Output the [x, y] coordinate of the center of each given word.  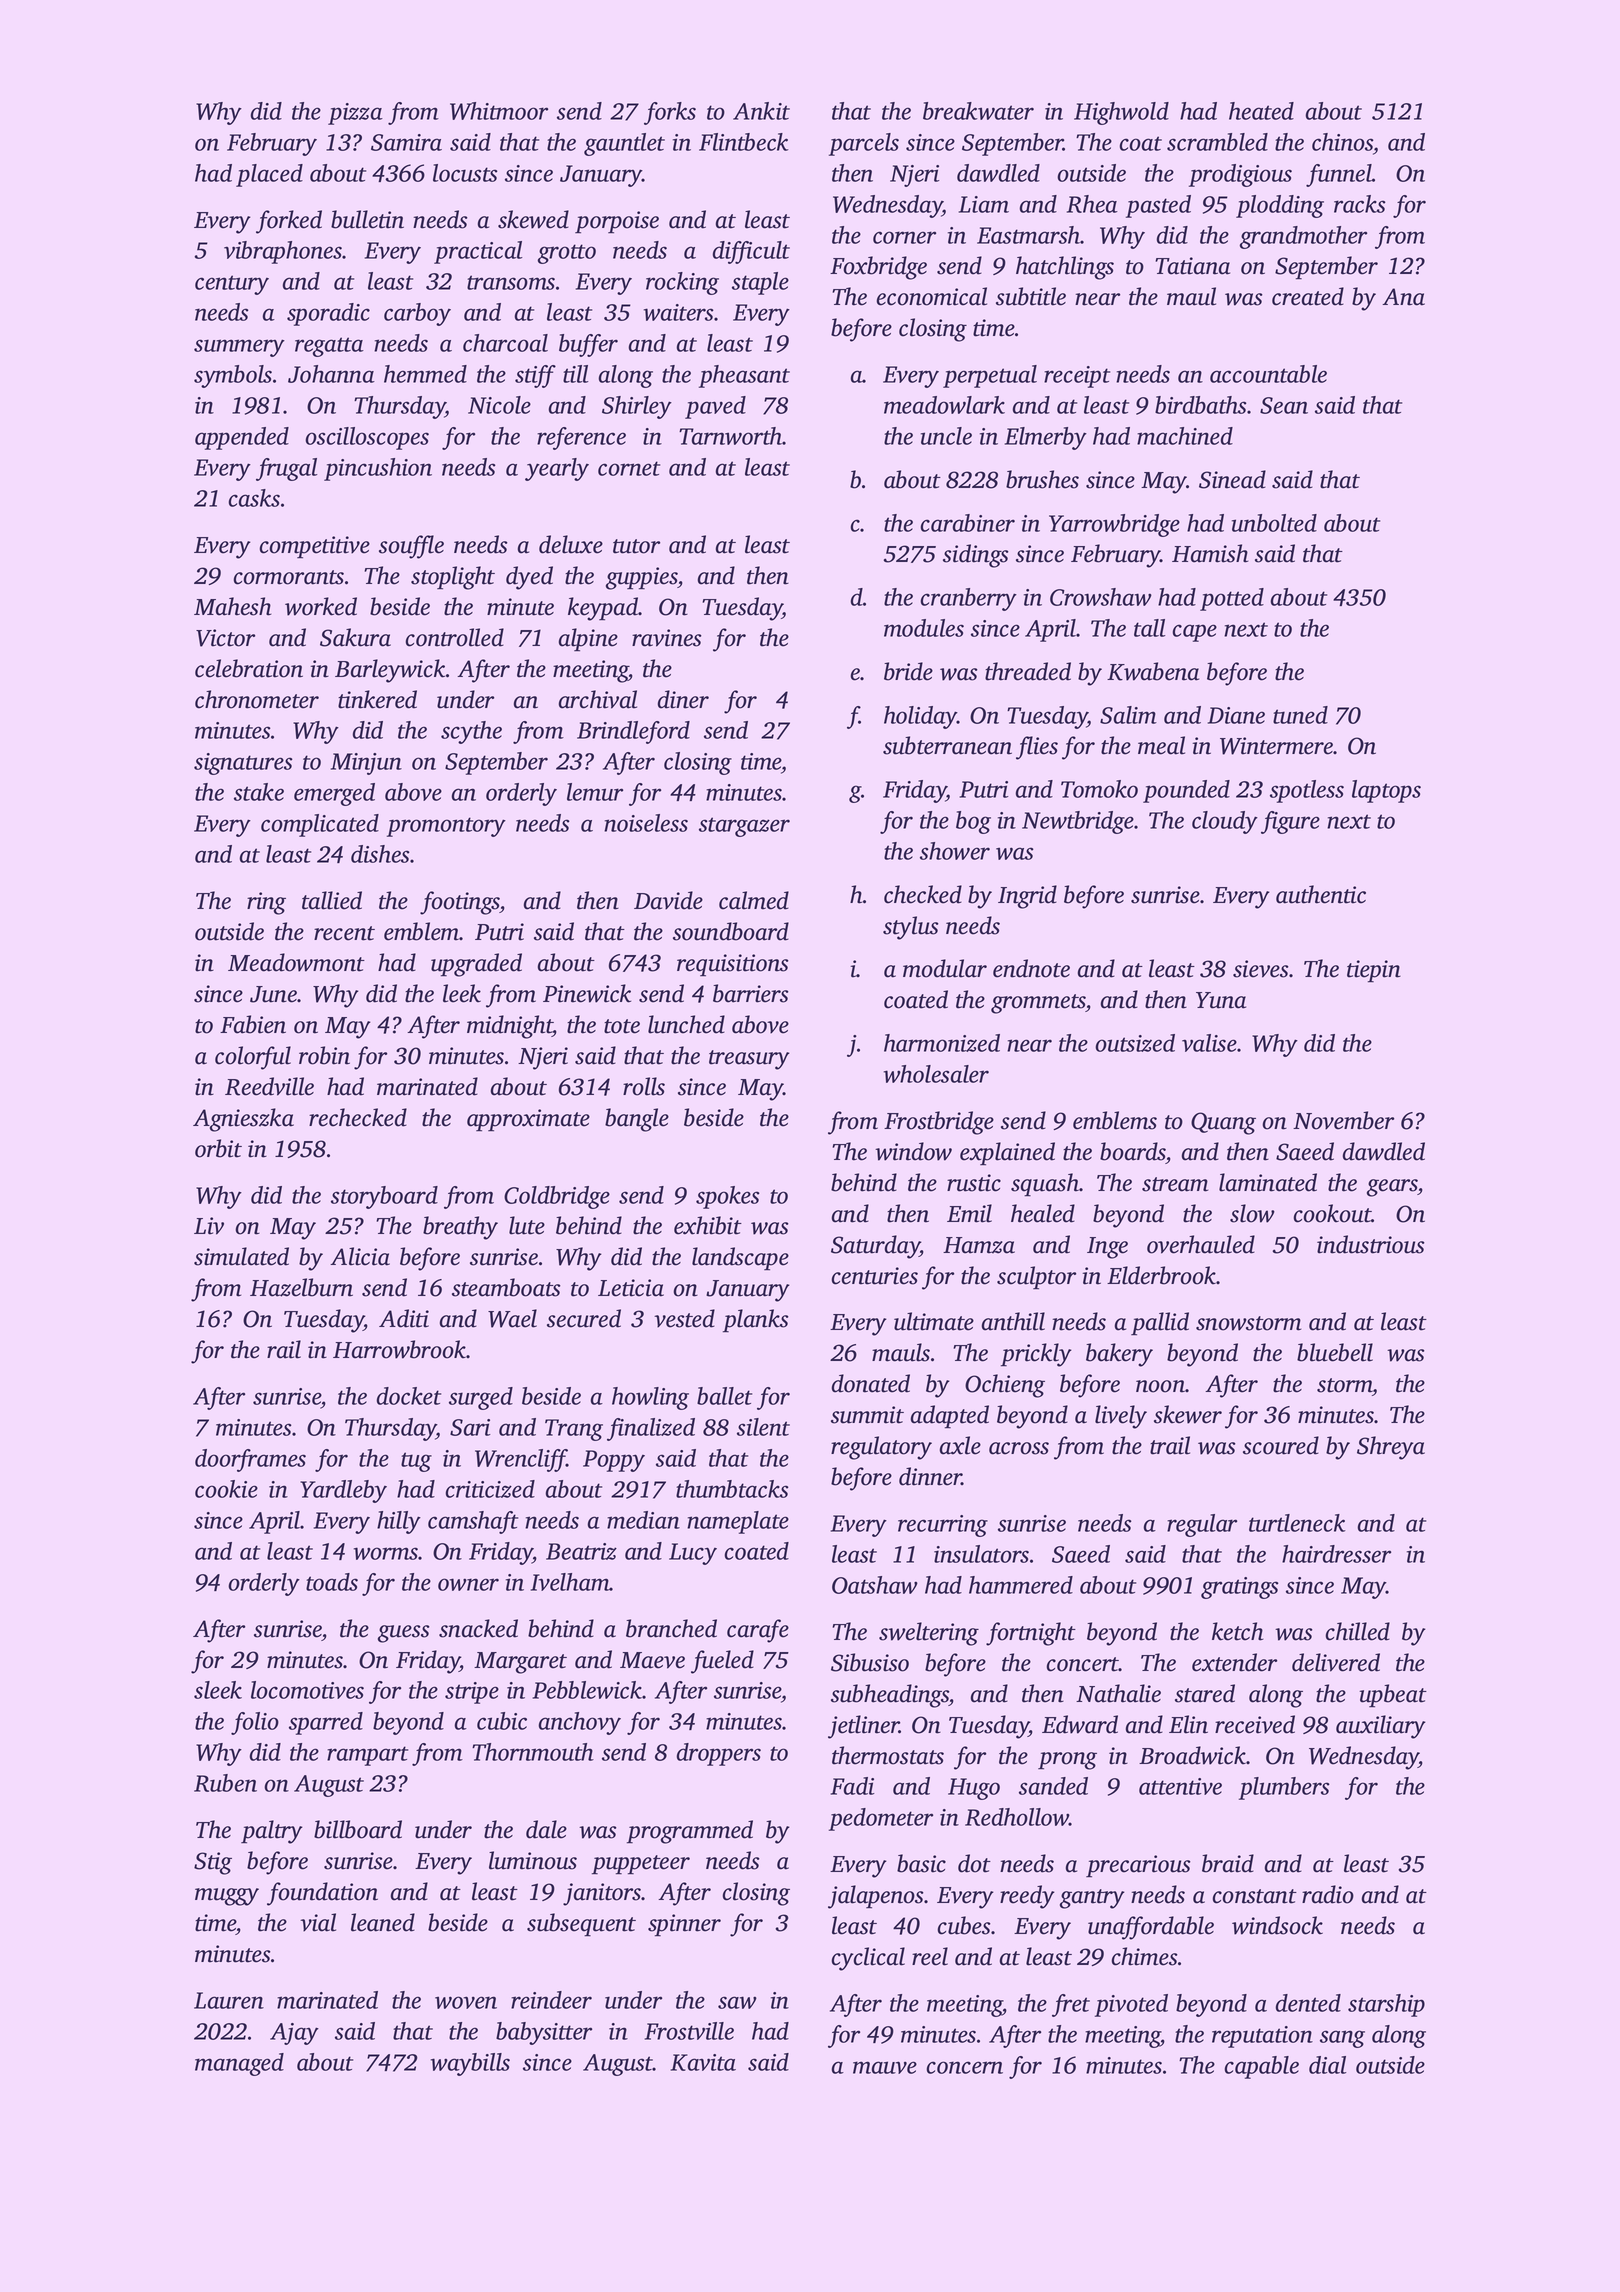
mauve [885, 2067]
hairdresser [1336, 1554]
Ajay [294, 2034]
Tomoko [1099, 789]
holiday [920, 717]
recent [344, 933]
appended [242, 438]
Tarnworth [731, 436]
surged [481, 1398]
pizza [355, 114]
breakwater [978, 111]
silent [763, 1427]
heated [1261, 111]
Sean [1284, 405]
